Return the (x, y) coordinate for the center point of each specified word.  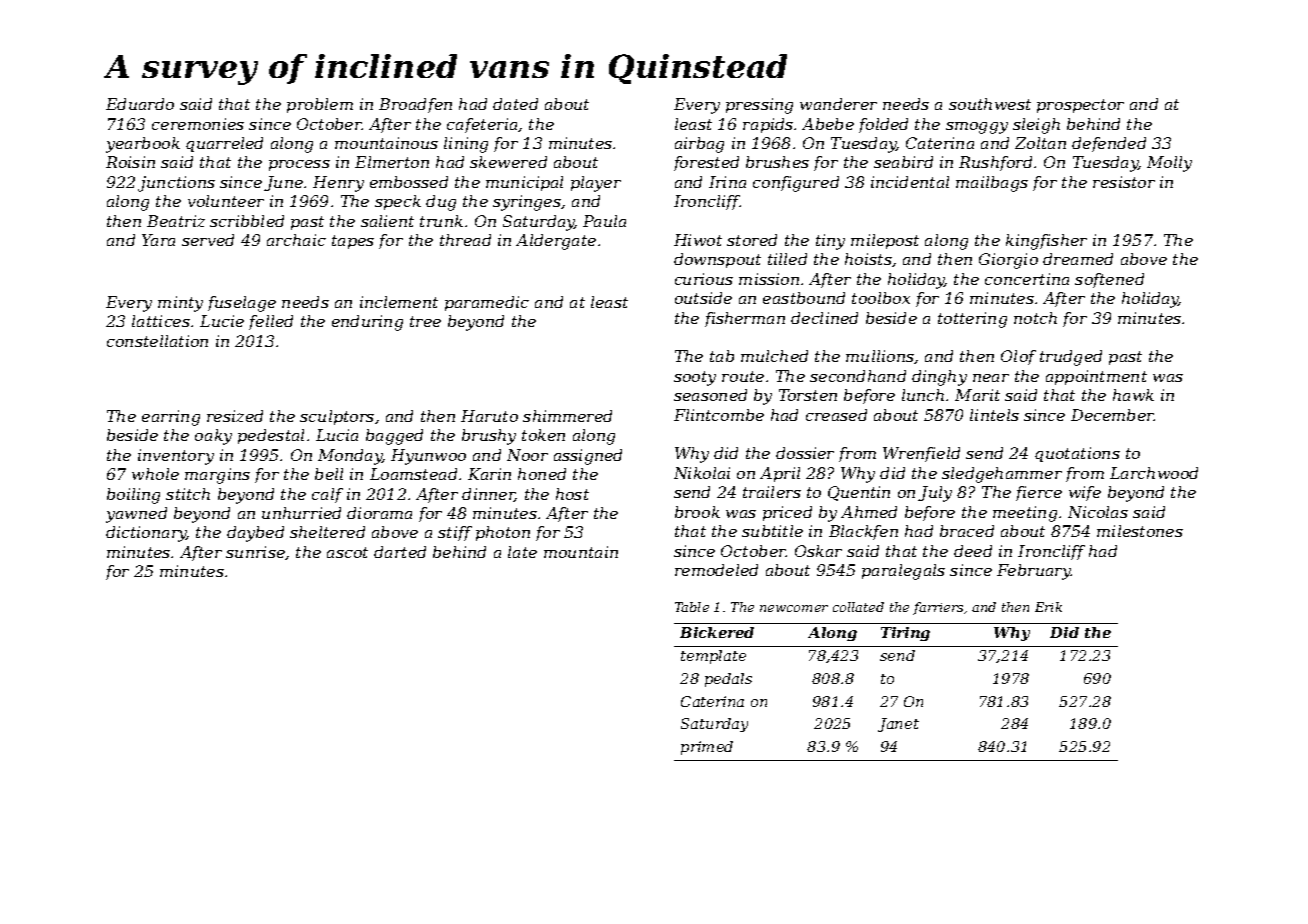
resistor (1124, 182)
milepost (885, 241)
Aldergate (556, 242)
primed (707, 748)
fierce (1039, 493)
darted (400, 552)
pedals (728, 680)
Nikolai (702, 473)
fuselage (242, 304)
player (596, 184)
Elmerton (392, 162)
